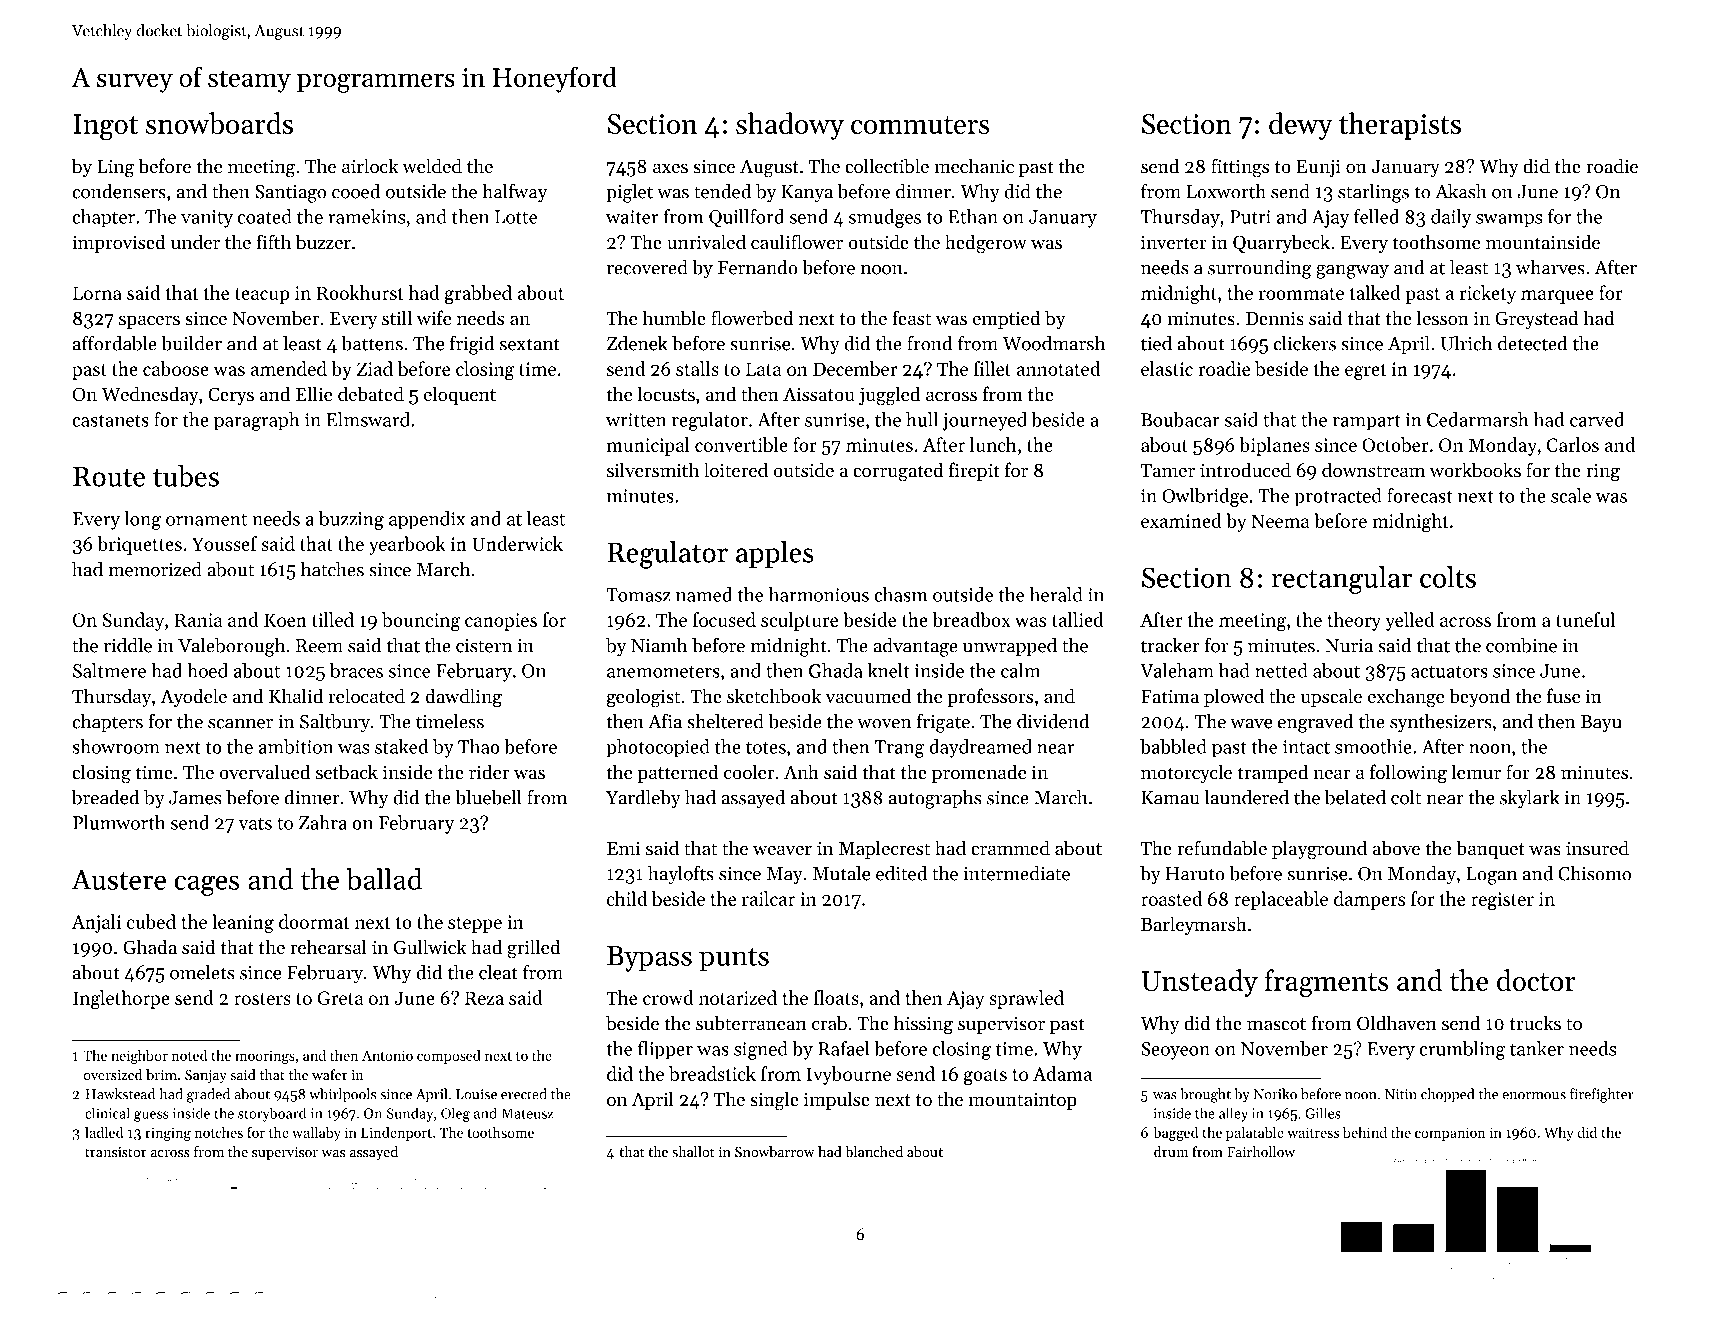 Image resolution: width=1712 pixels, height=1323 pixels. Describe the element at coordinates (139, 545) in the screenshot. I see `briquettes` at that location.
